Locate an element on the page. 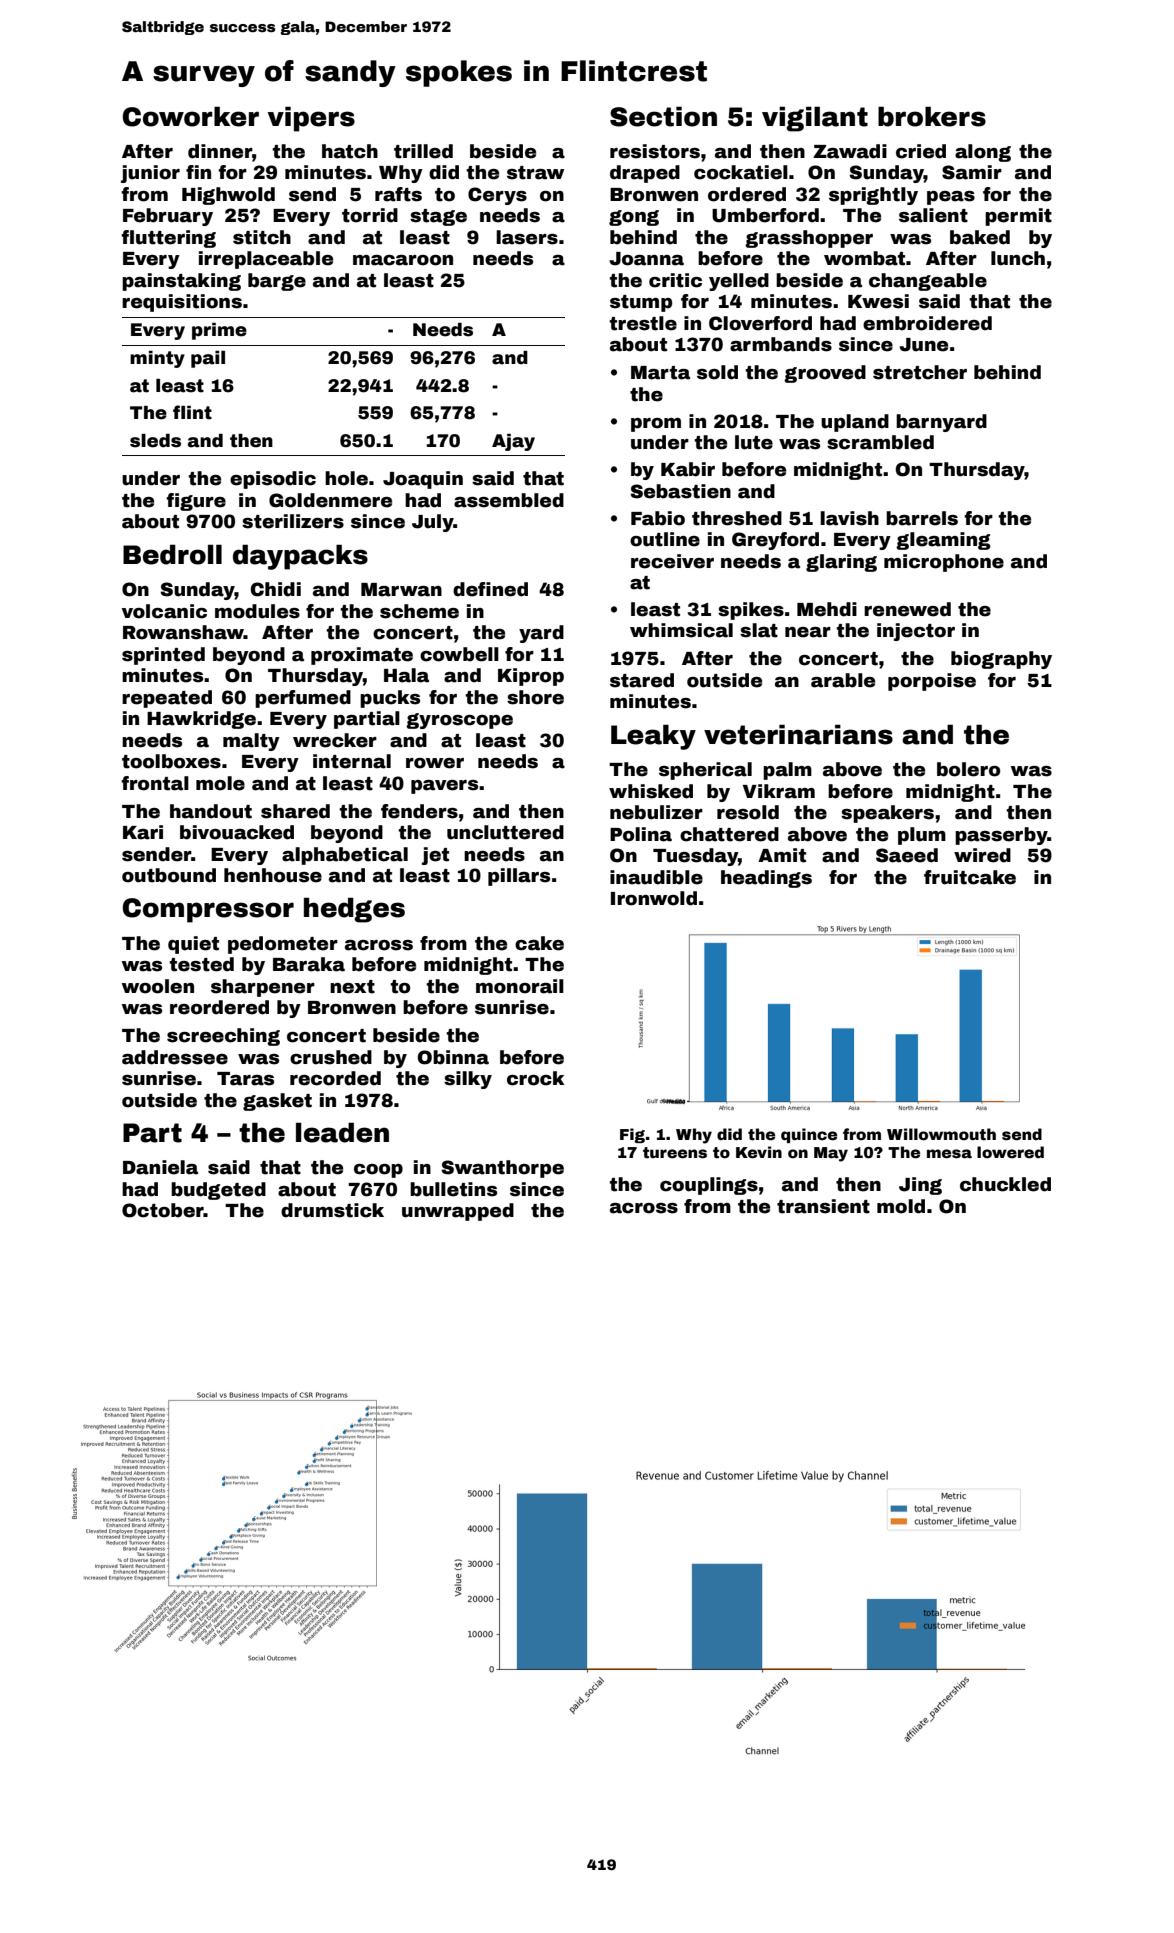 The height and width of the page is (1933, 1174). couplings is located at coordinates (709, 1186).
